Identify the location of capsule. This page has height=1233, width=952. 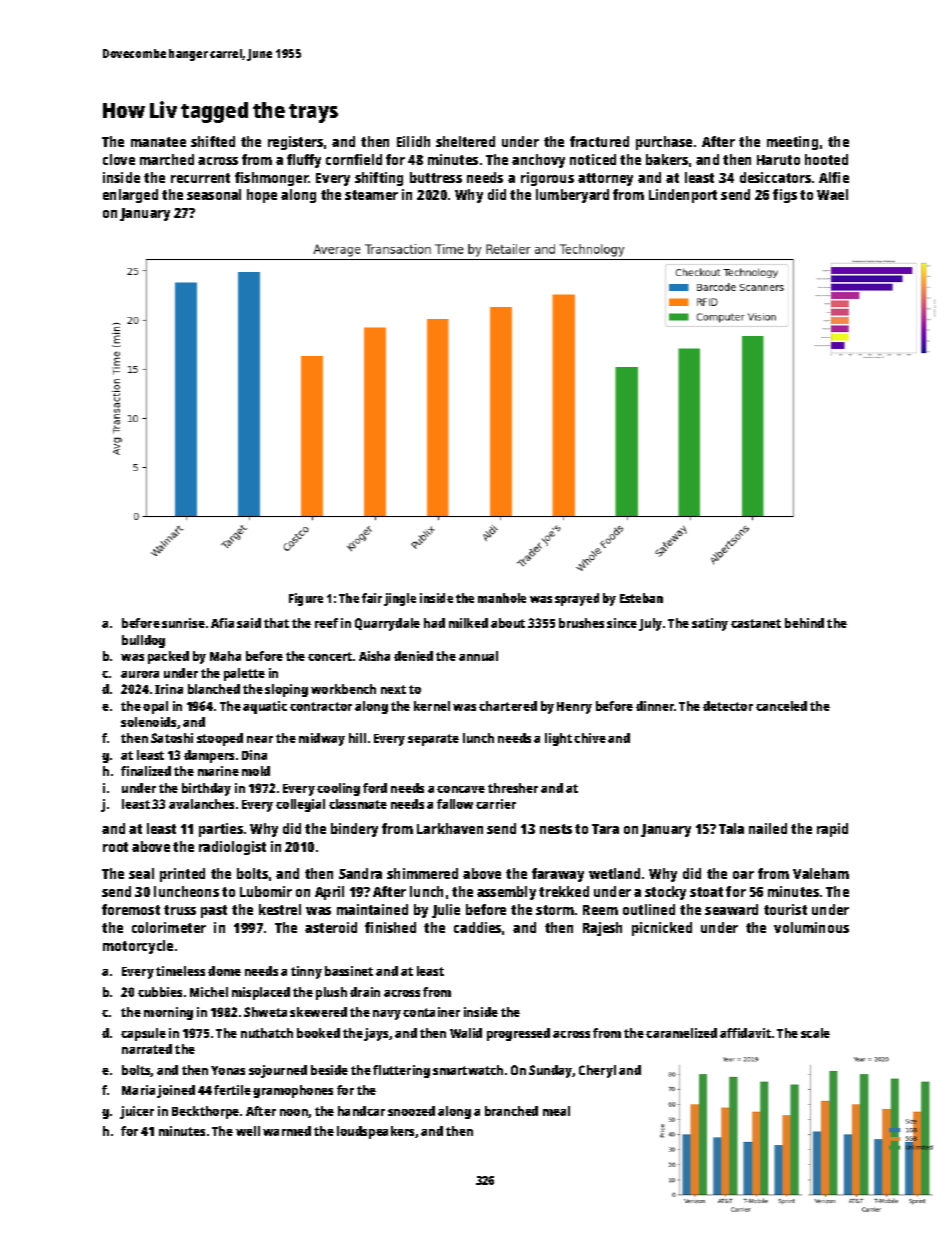
(143, 1034).
